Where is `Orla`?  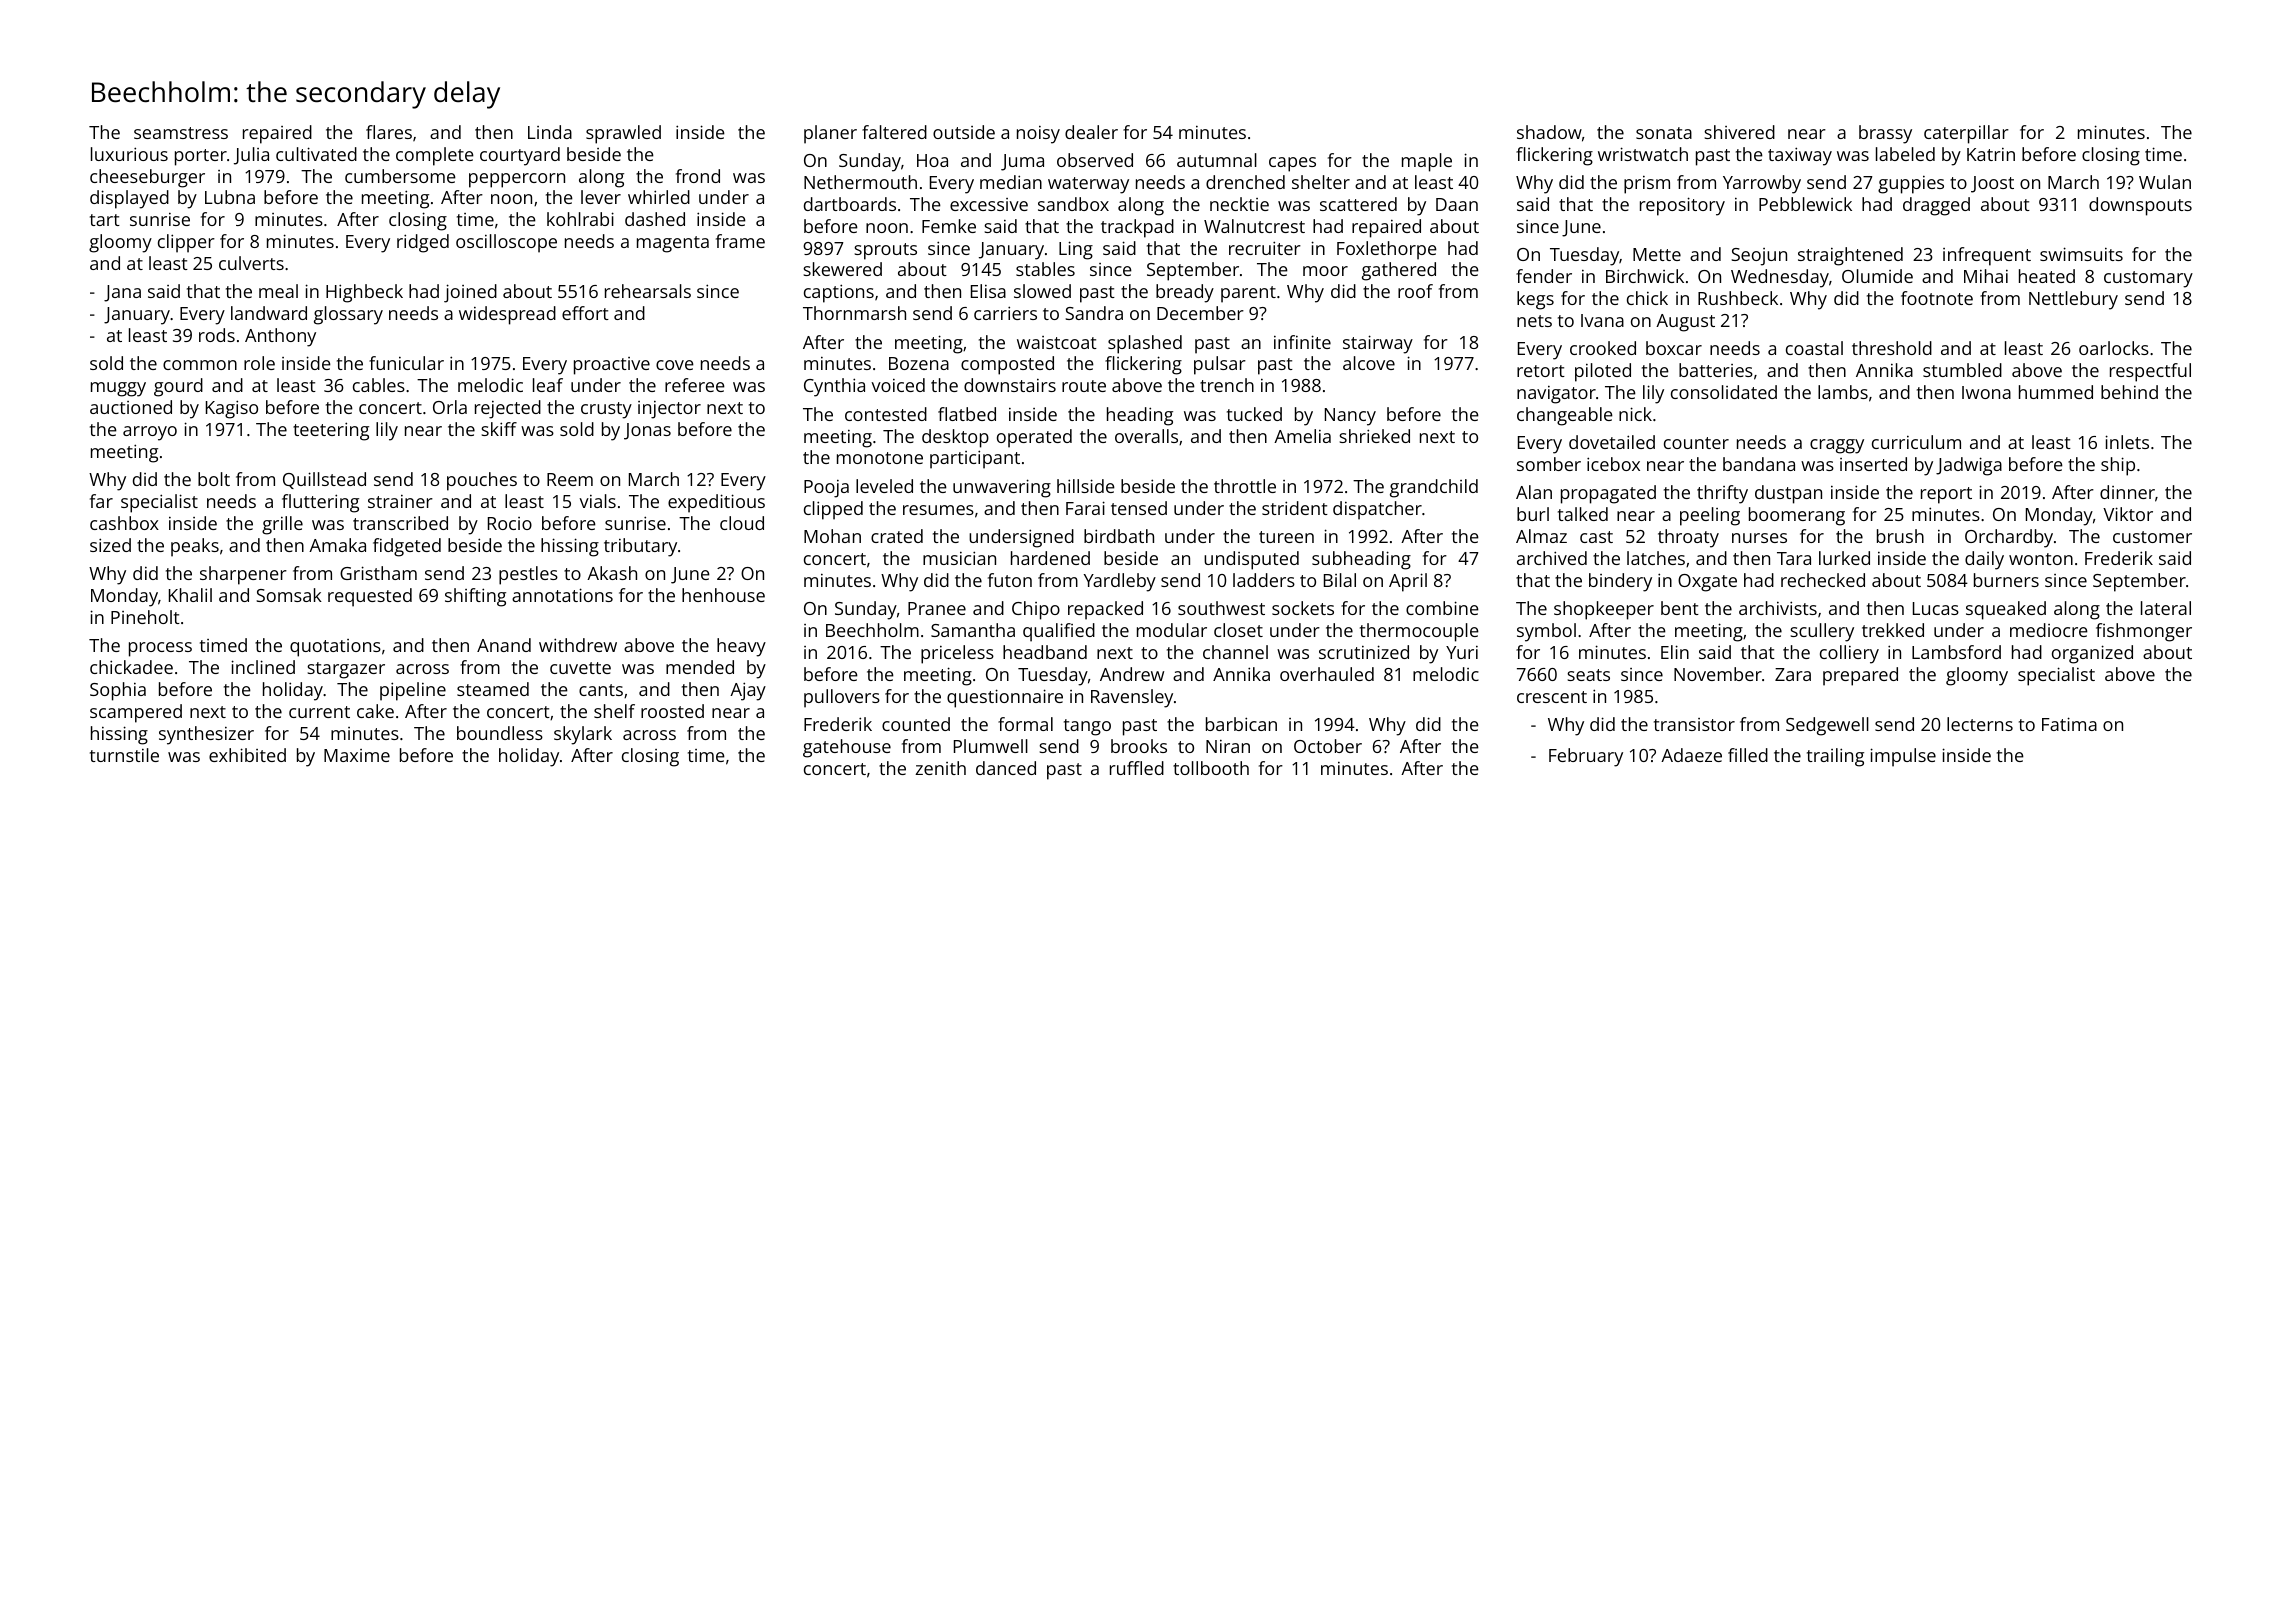
Orla is located at coordinates (450, 407).
